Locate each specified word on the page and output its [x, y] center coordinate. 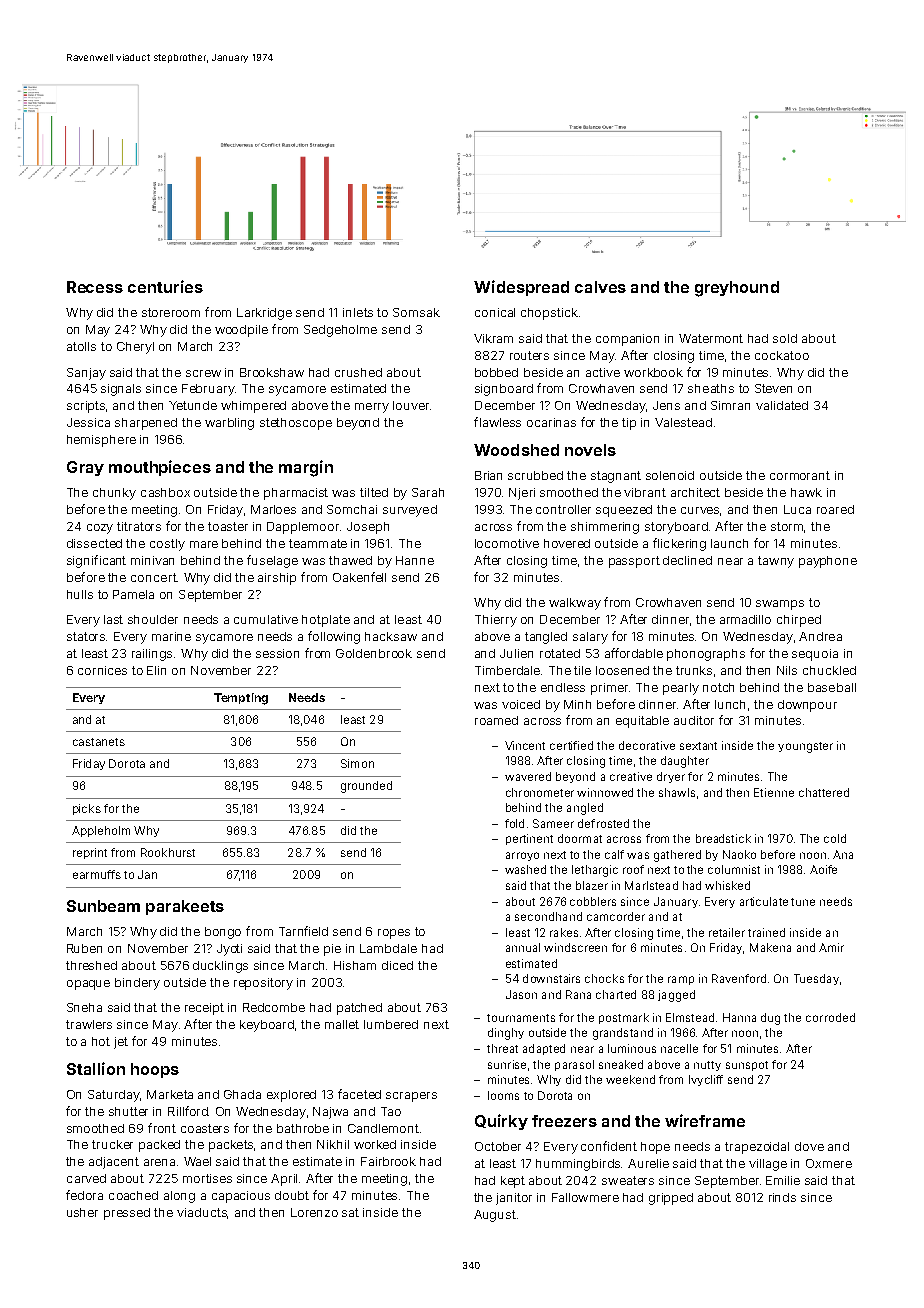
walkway [575, 604]
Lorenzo [314, 1212]
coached [133, 1195]
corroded [830, 1017]
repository [263, 984]
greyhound [737, 289]
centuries [165, 286]
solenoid [670, 475]
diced [397, 965]
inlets [358, 312]
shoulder [153, 619]
